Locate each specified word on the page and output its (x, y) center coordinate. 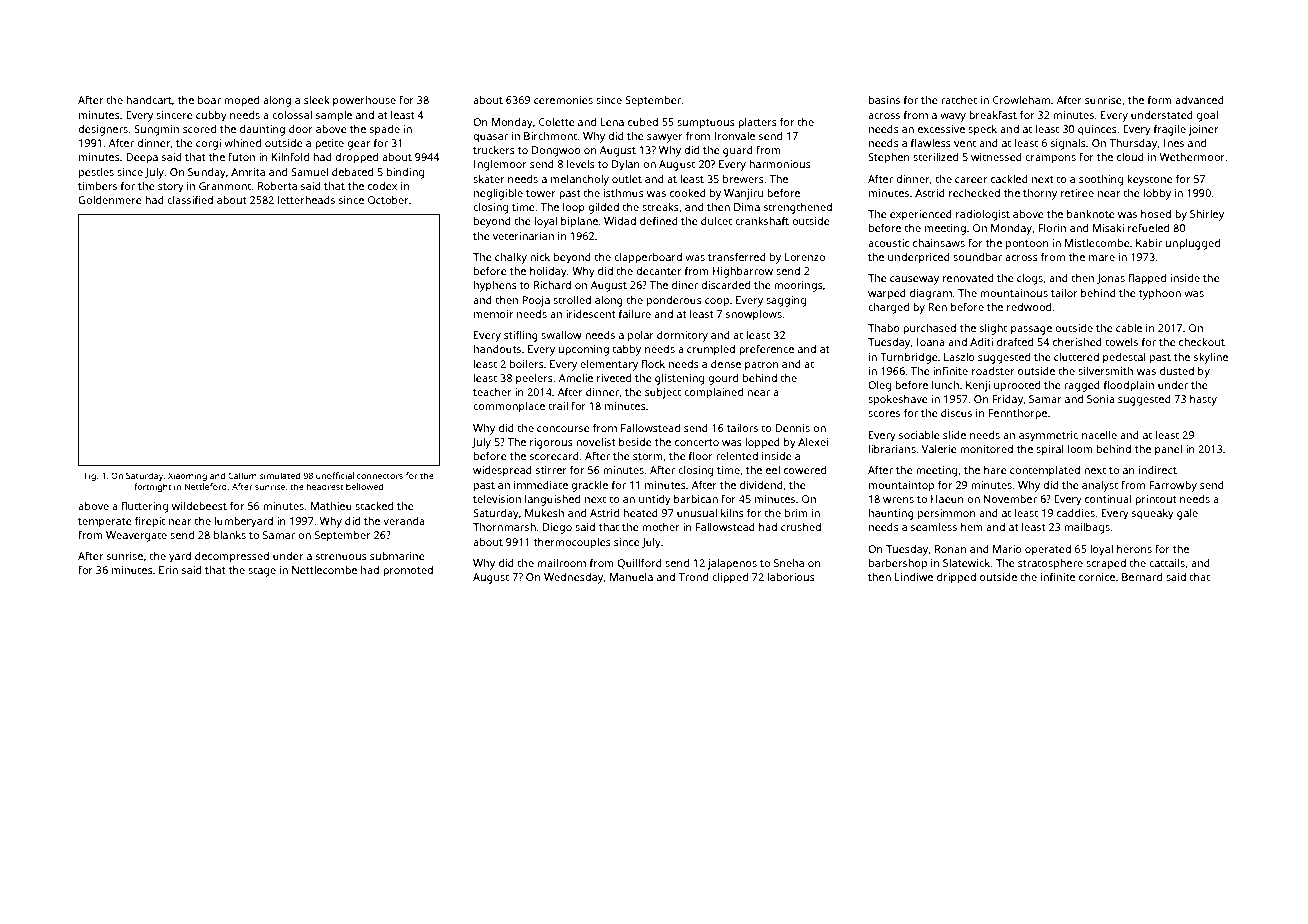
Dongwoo (556, 151)
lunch (945, 385)
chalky (511, 258)
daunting (262, 130)
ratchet (959, 100)
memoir (494, 314)
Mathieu (331, 506)
